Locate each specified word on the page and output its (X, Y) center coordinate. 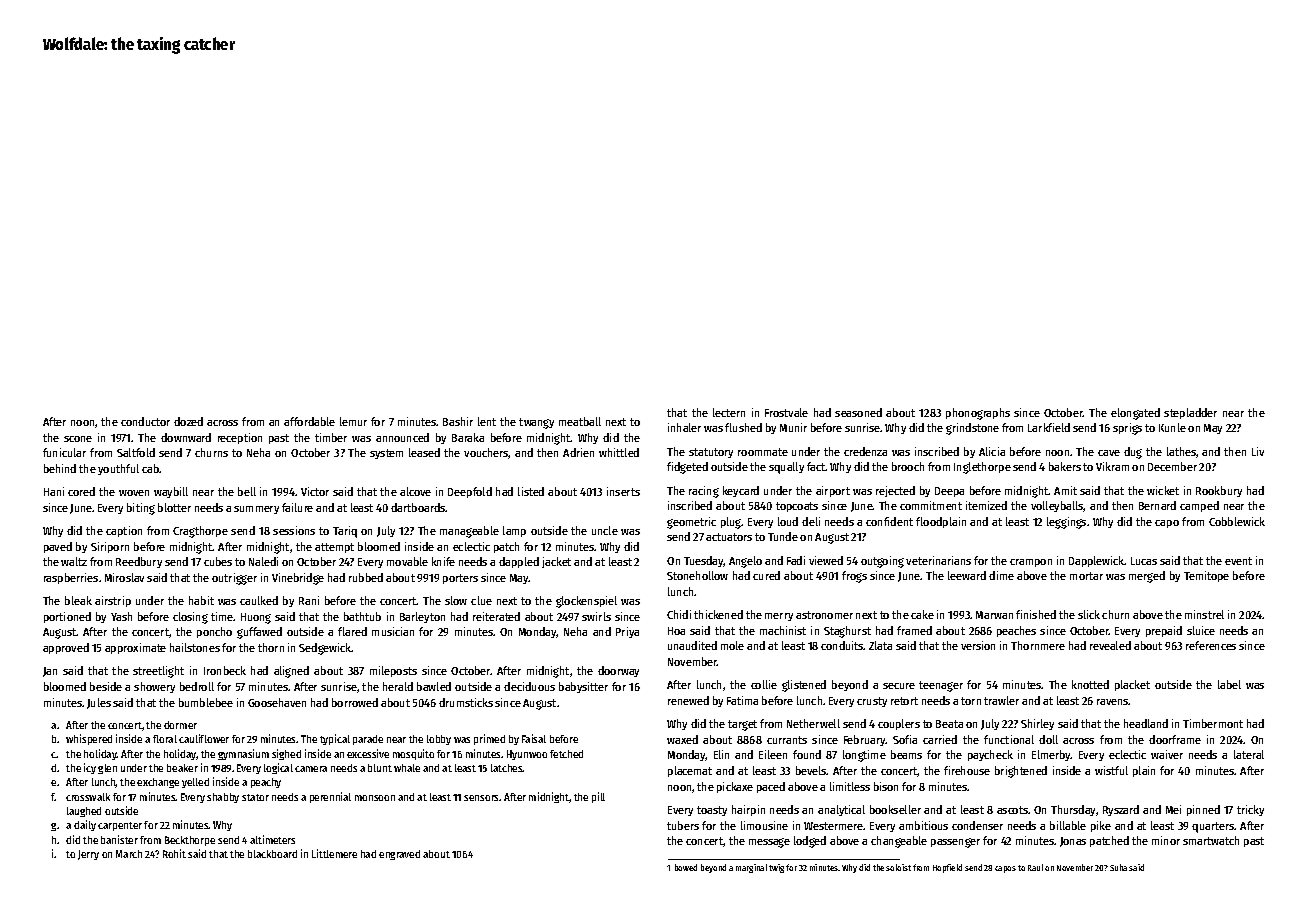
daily (85, 825)
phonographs (978, 414)
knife (443, 561)
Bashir (458, 421)
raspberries (71, 578)
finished (1036, 614)
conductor (145, 421)
